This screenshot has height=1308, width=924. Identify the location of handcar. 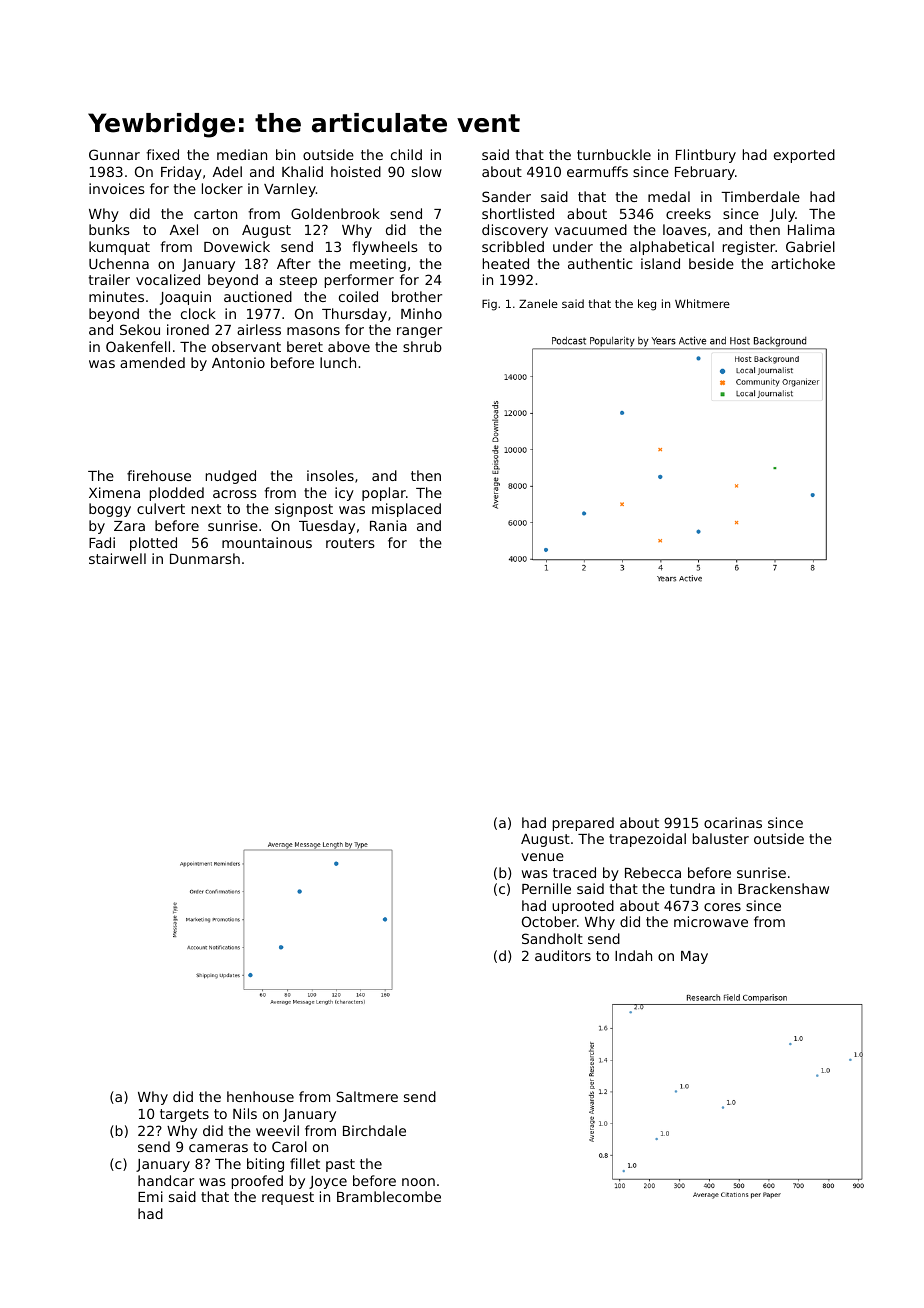
(166, 1180).
